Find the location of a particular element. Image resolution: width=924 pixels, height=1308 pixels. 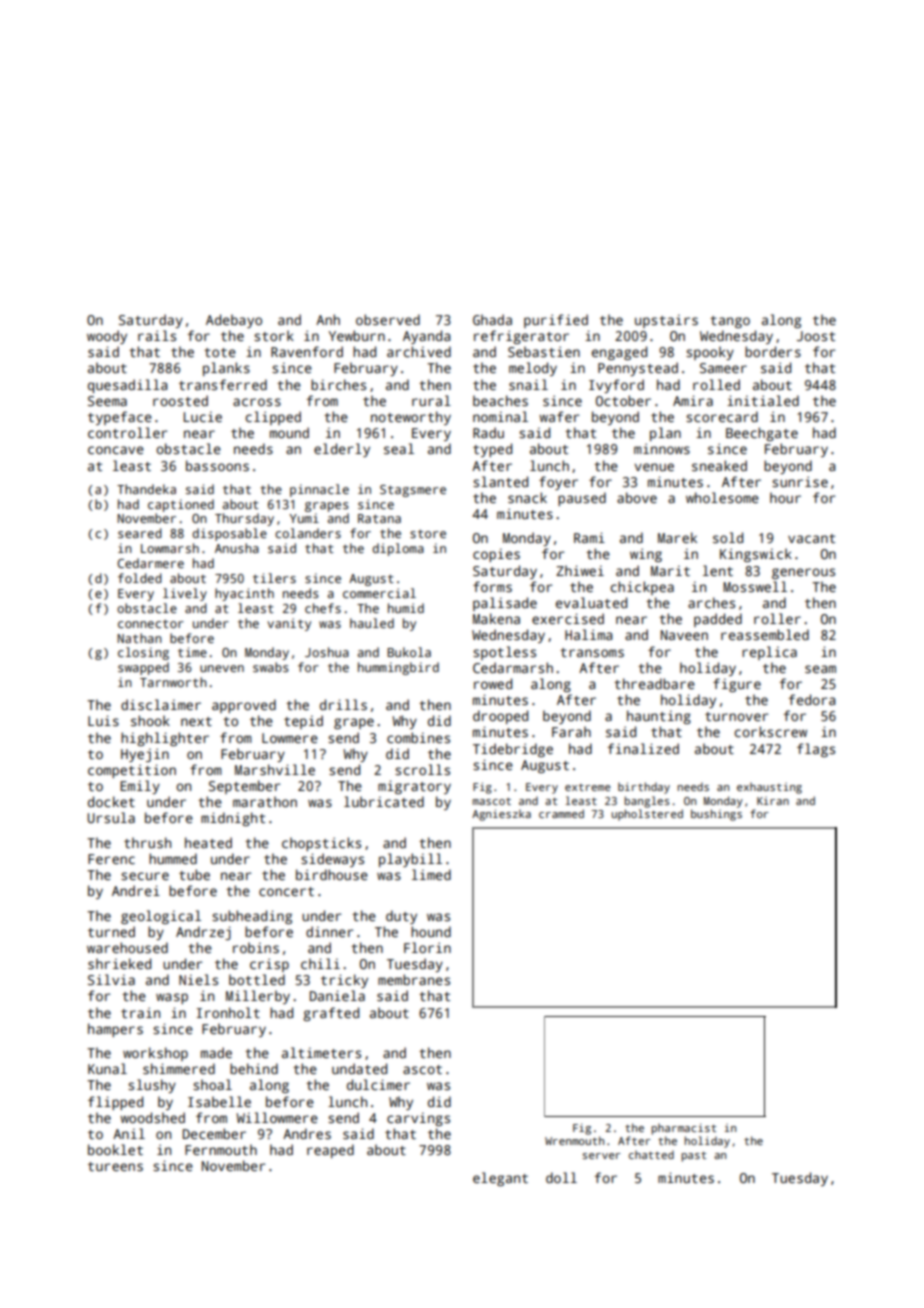

tureens is located at coordinates (115, 1166).
